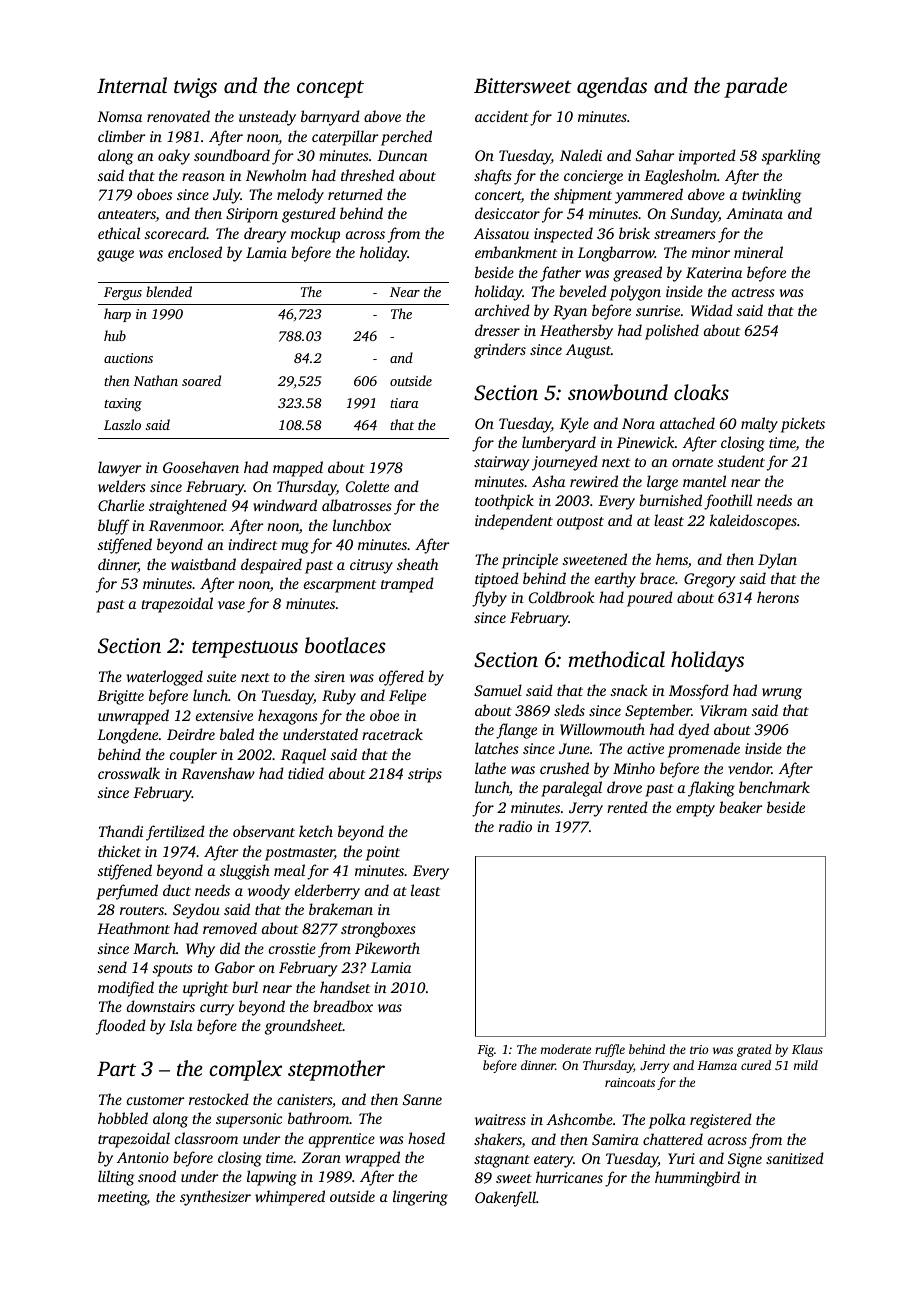 This screenshot has width=924, height=1308. Describe the element at coordinates (489, 599) in the screenshot. I see `flyby` at that location.
